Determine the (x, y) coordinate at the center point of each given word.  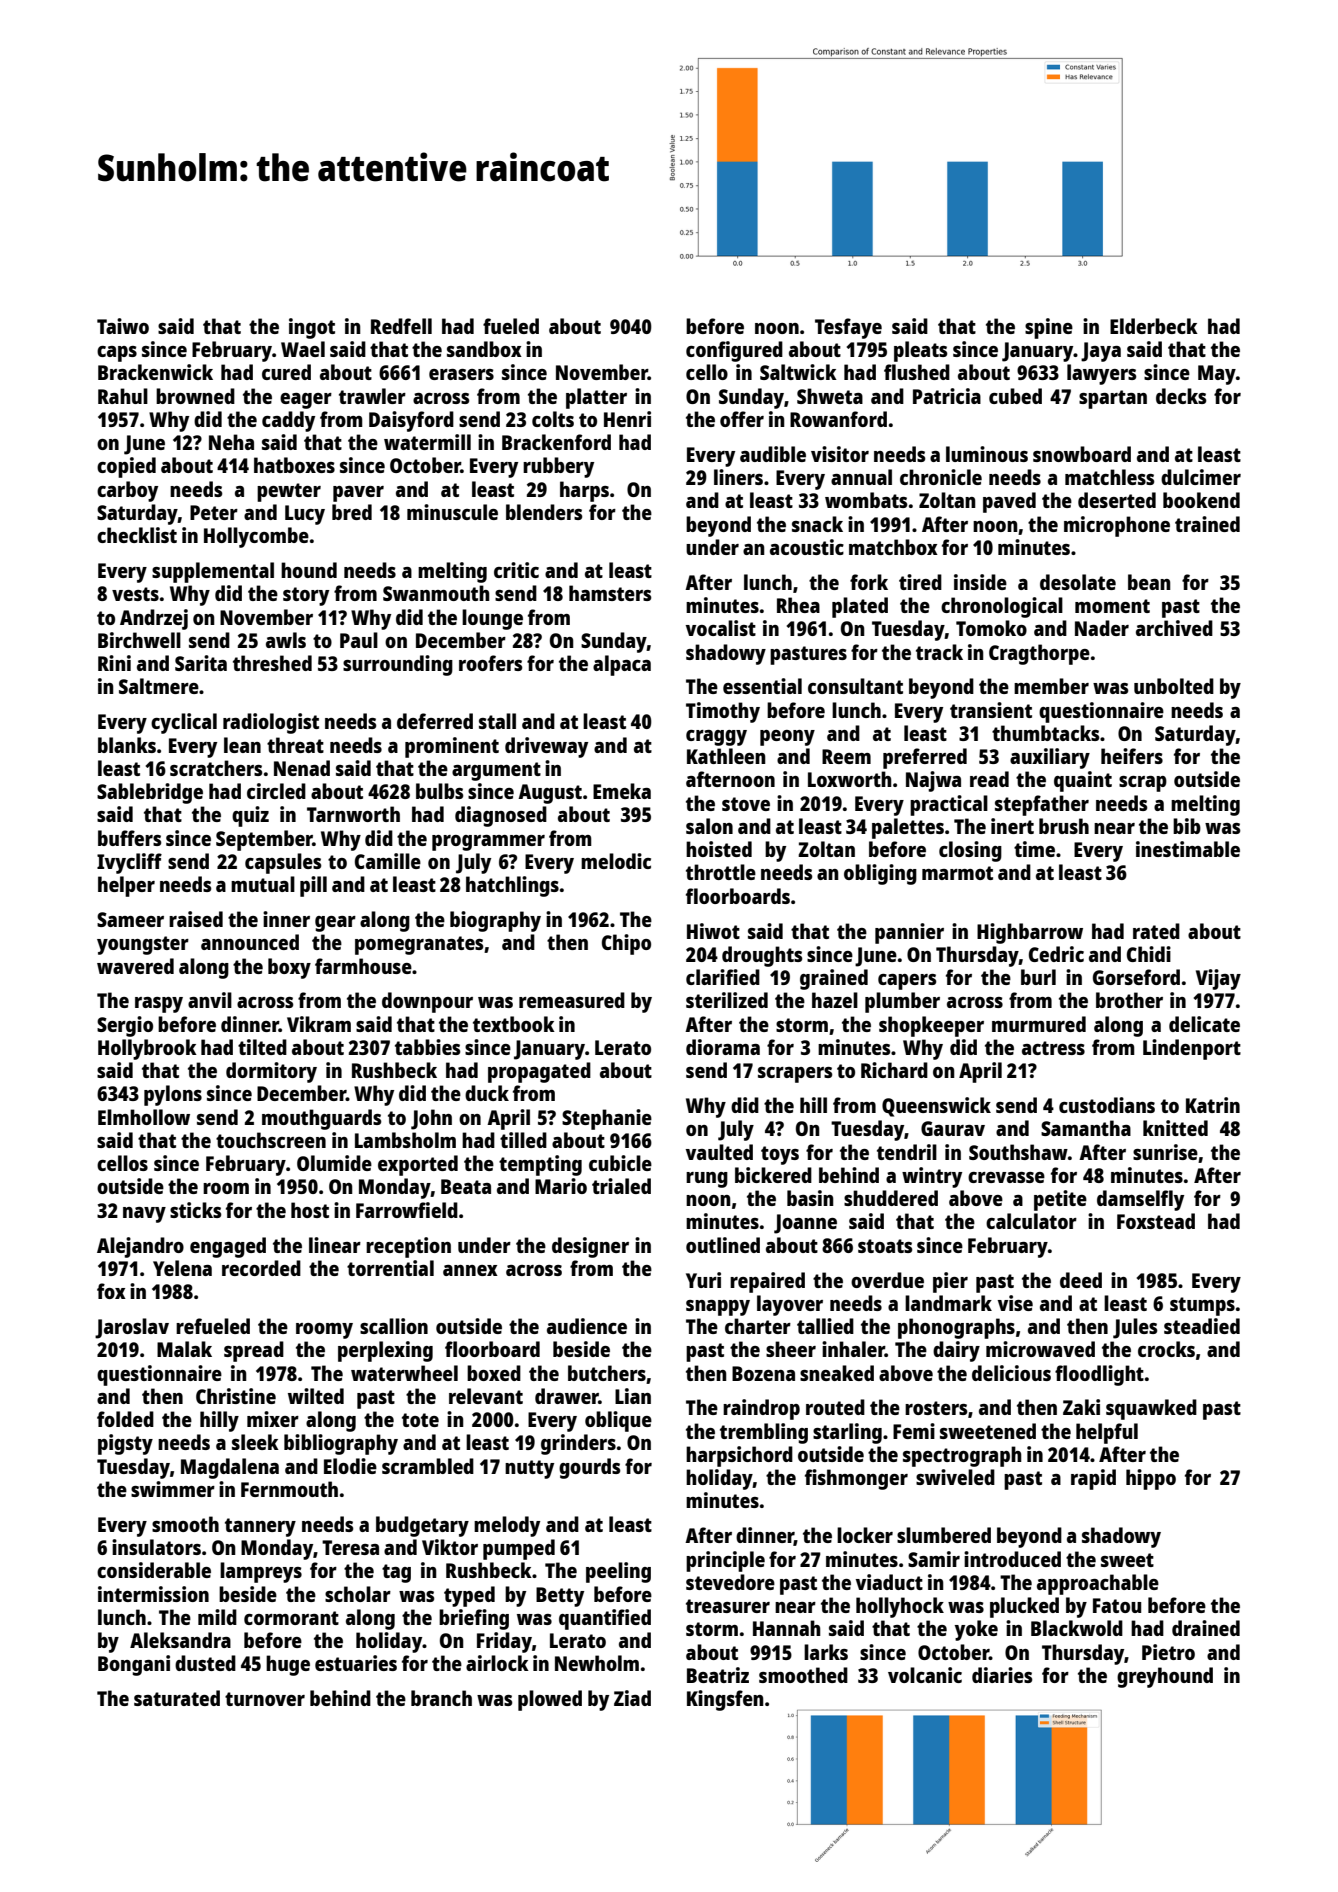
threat (295, 745)
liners (738, 477)
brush (1064, 826)
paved (1009, 502)
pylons (173, 1095)
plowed (550, 1700)
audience (587, 1326)
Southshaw (1018, 1152)
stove (746, 804)
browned (195, 396)
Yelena (182, 1268)
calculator (1031, 1221)
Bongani (134, 1665)
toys (780, 1155)
